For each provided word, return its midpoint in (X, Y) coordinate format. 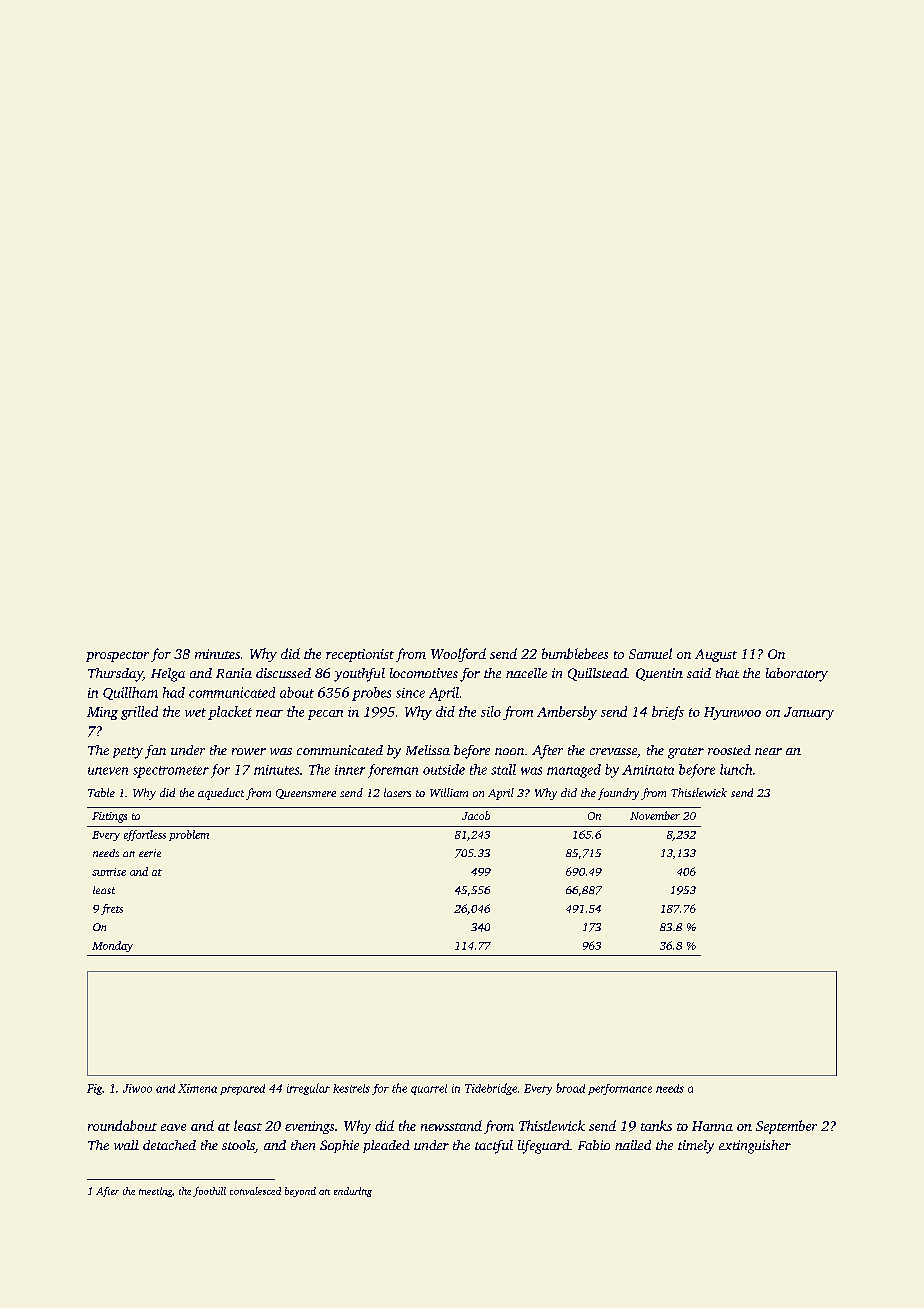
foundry (618, 794)
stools (238, 1146)
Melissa (428, 750)
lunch (736, 769)
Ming (102, 713)
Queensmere (306, 794)
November (655, 815)
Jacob (476, 815)
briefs (668, 713)
